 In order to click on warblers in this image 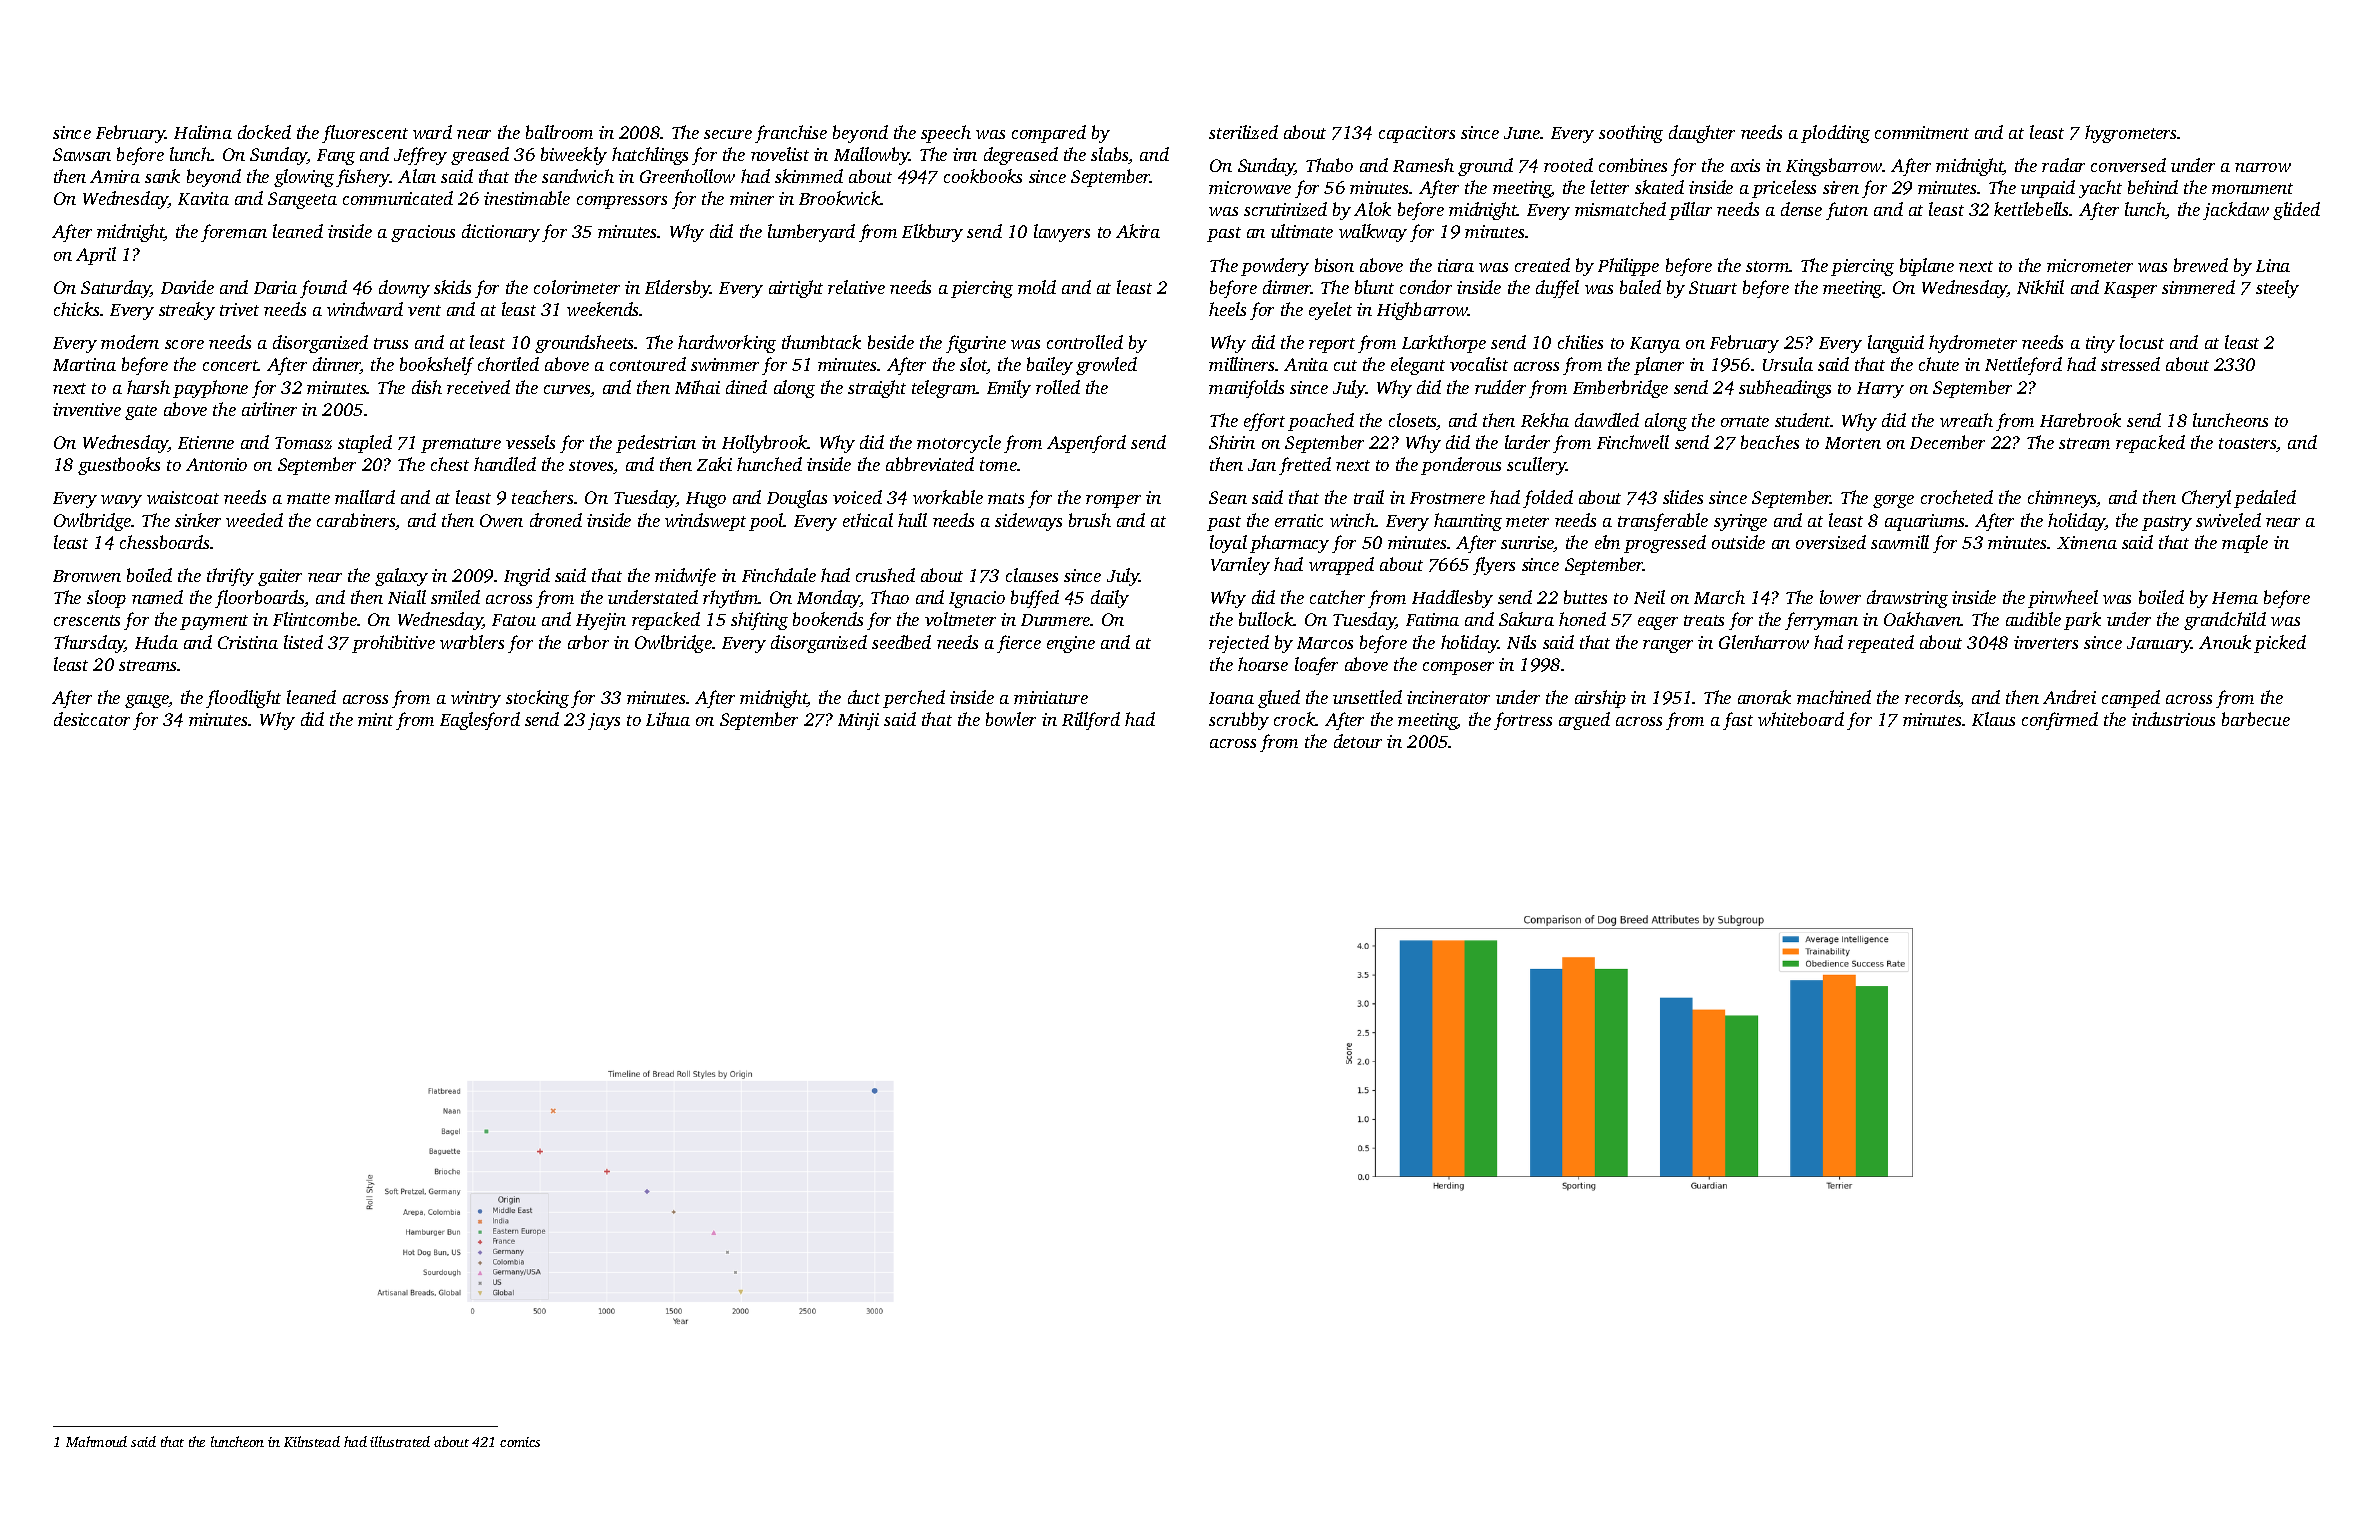, I will do `click(472, 642)`.
